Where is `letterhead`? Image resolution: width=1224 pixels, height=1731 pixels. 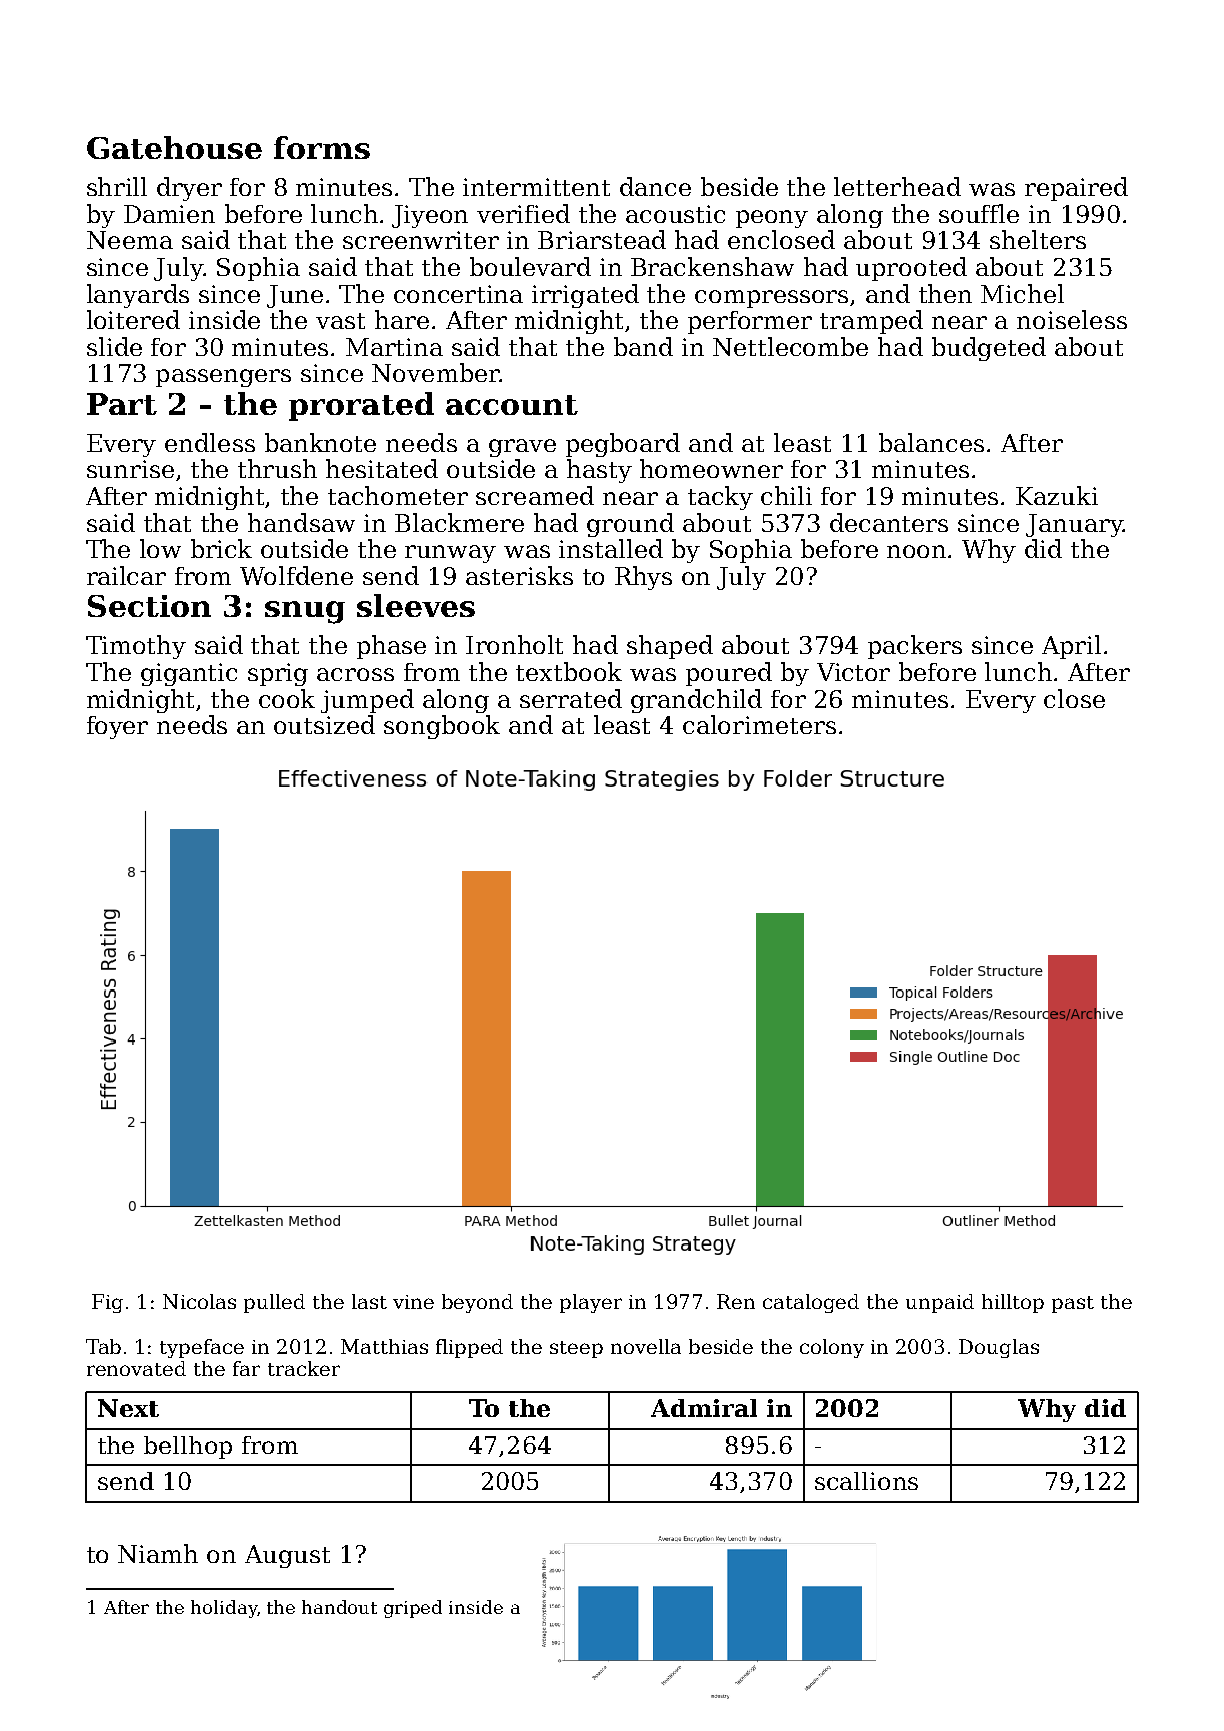
letterhead is located at coordinates (897, 186).
